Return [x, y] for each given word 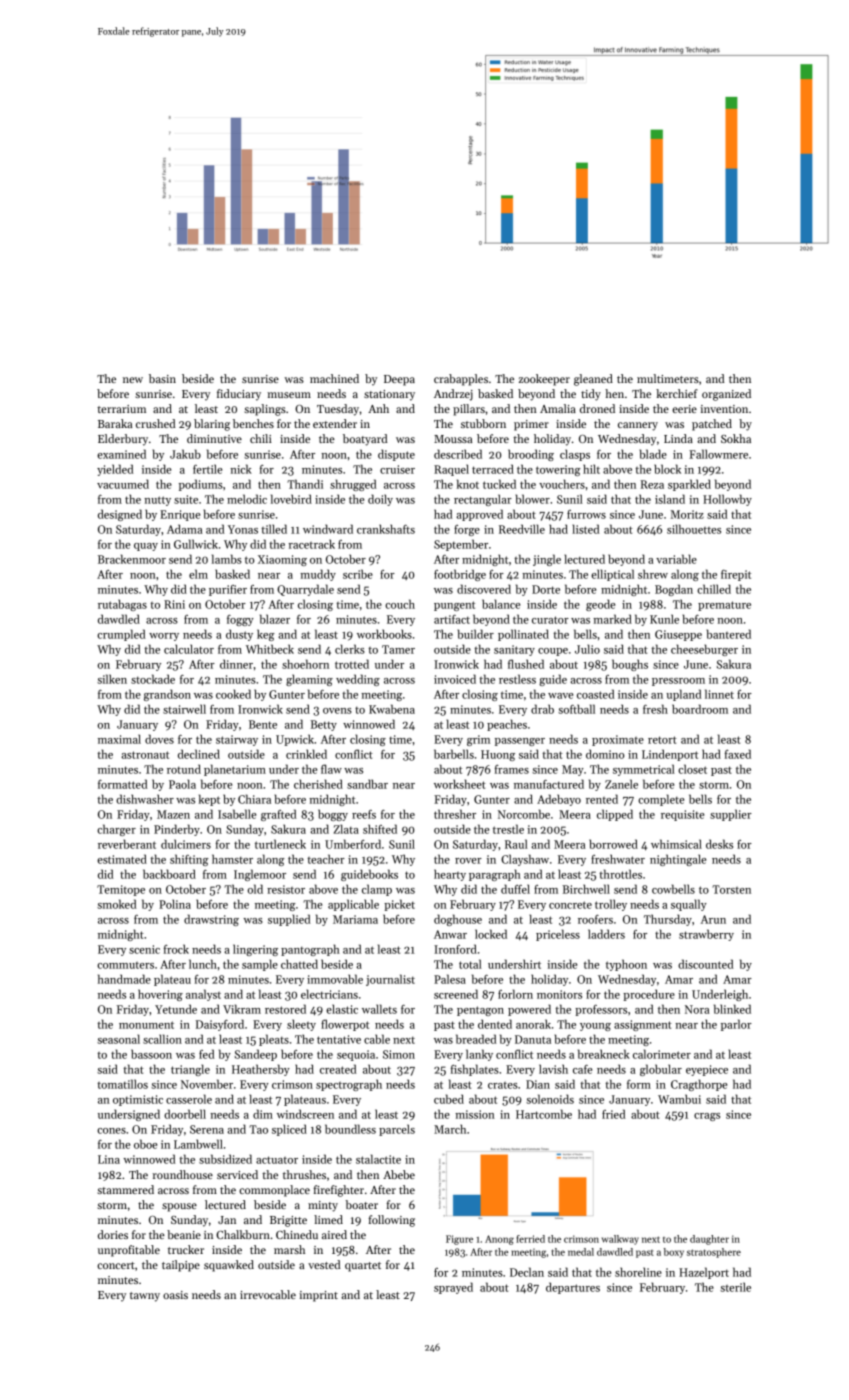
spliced [289, 1130]
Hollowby [727, 500]
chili [261, 438]
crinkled [306, 754]
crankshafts [386, 529]
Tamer [398, 649]
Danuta [533, 1039]
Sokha [736, 438]
